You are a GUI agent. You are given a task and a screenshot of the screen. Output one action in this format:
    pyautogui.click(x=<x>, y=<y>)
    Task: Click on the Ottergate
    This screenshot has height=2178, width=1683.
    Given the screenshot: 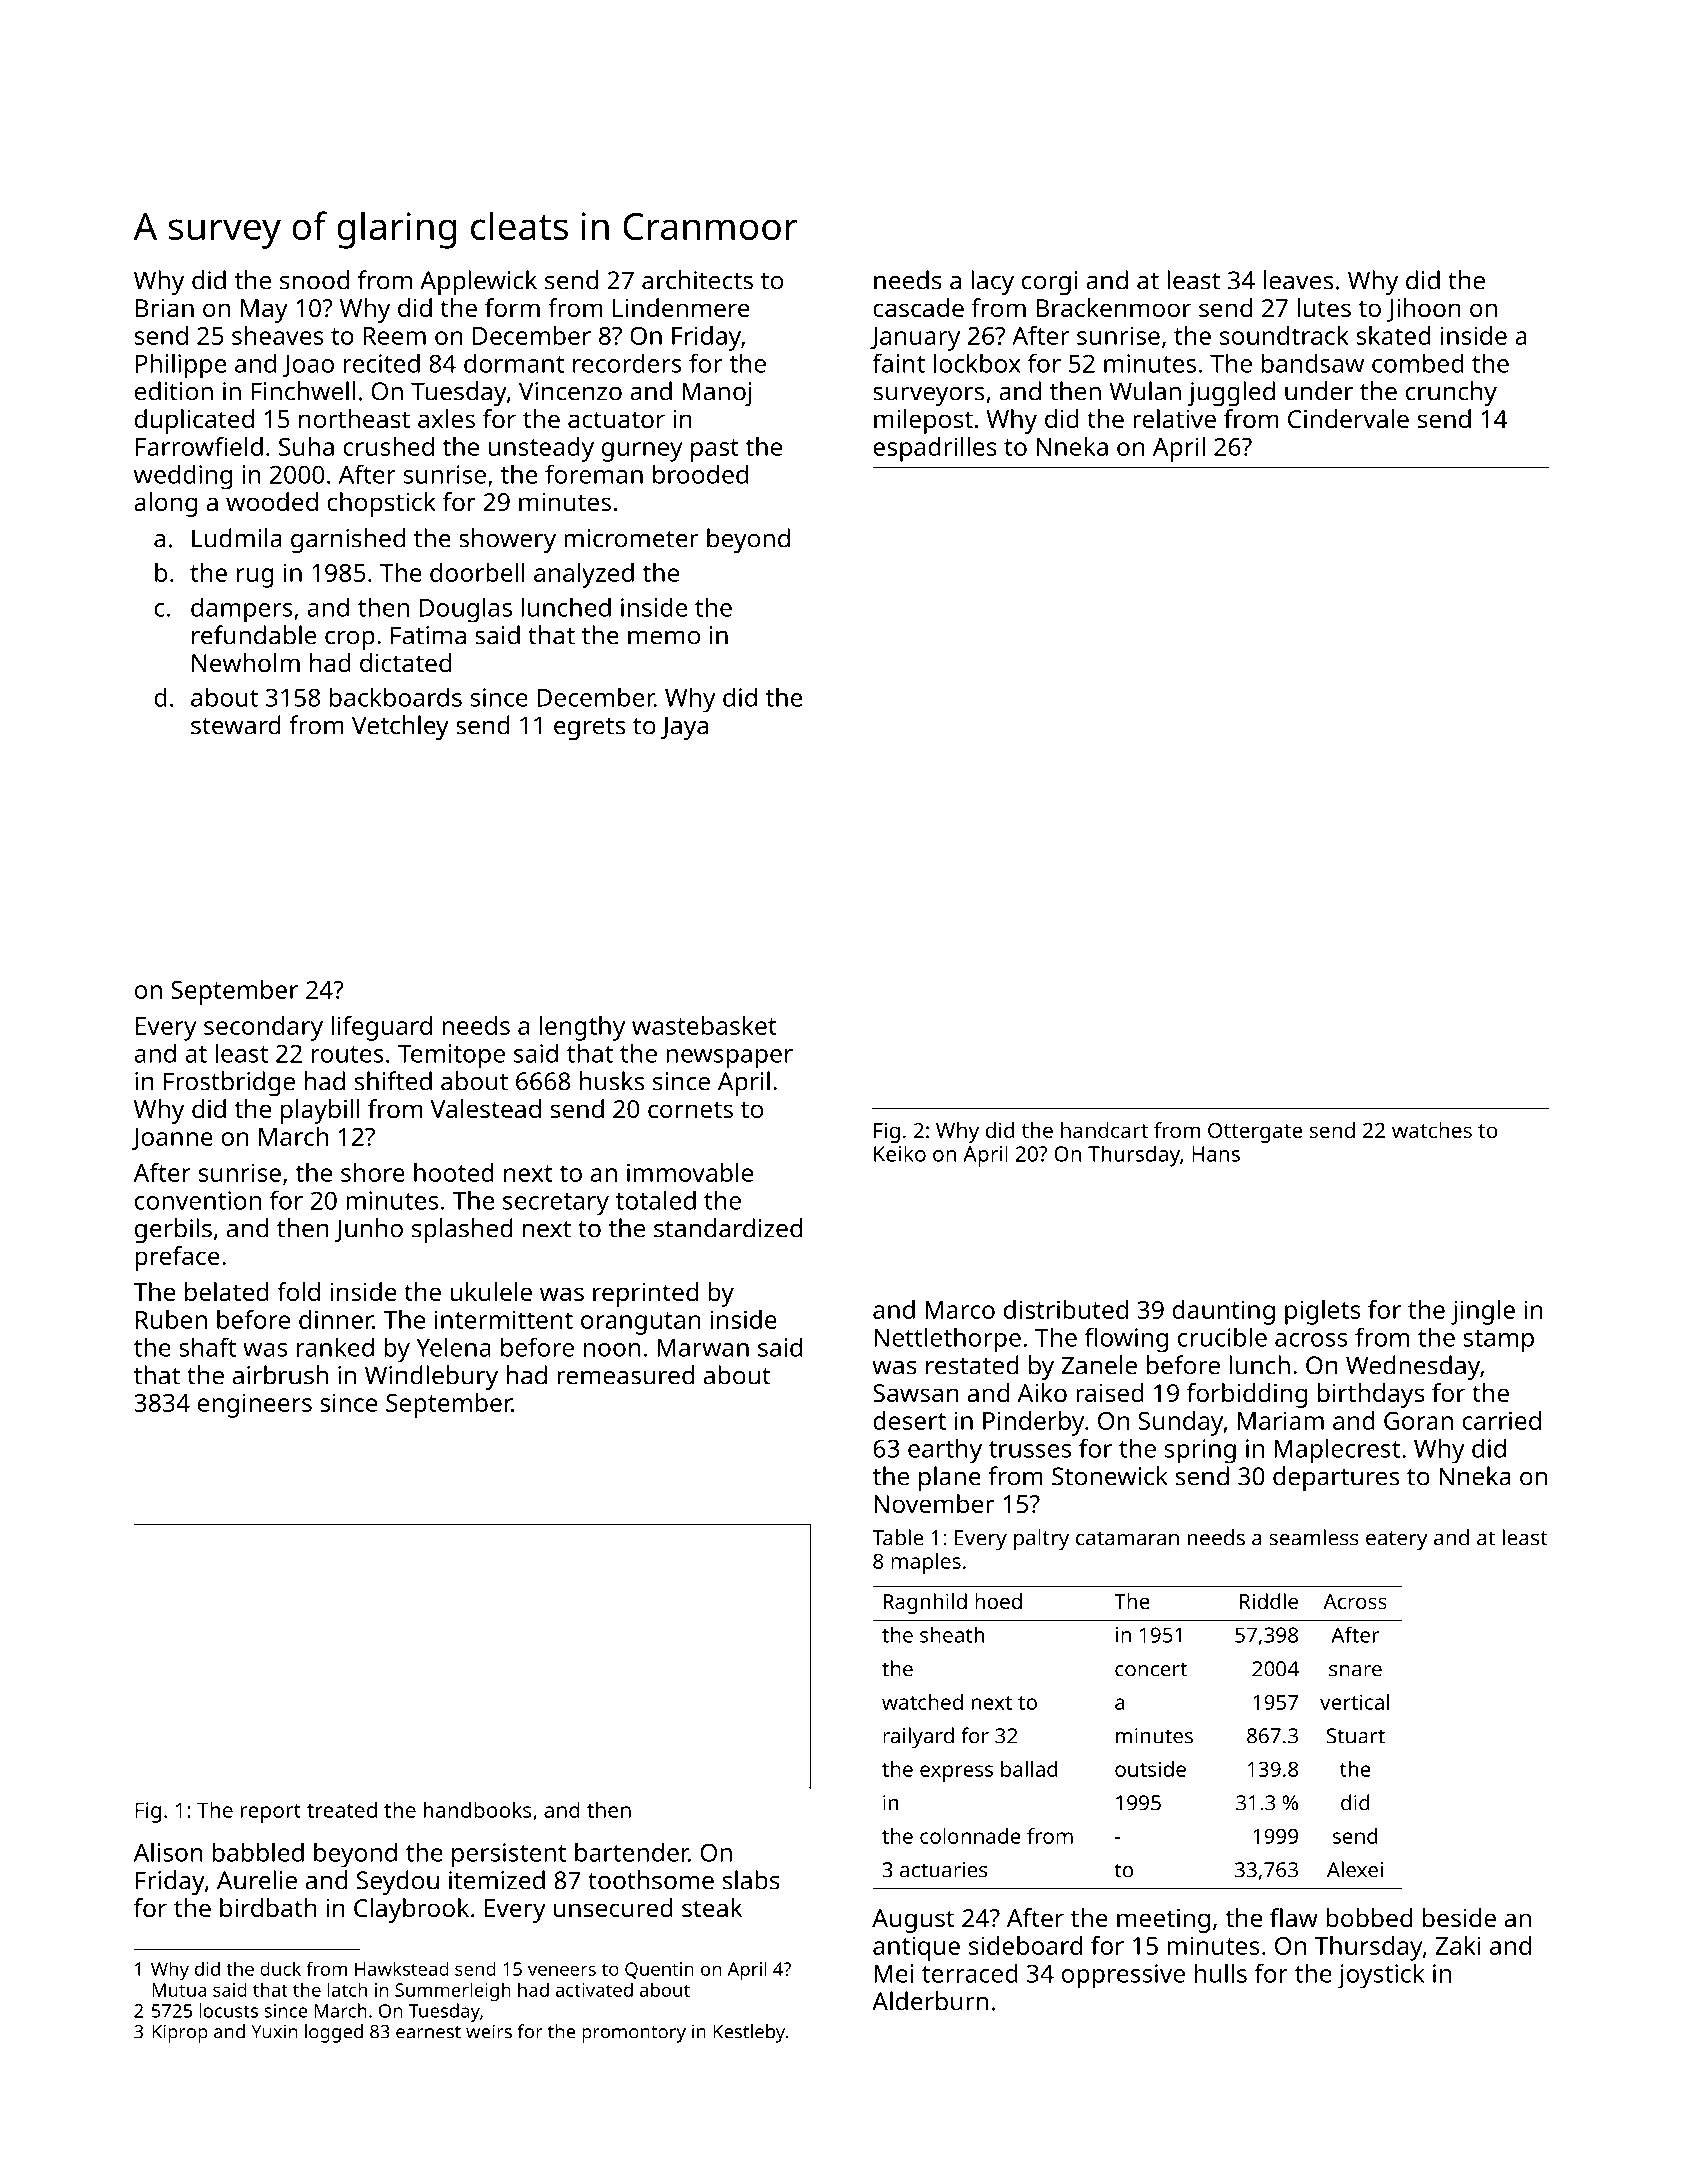 What is the action you would take?
    pyautogui.click(x=1255, y=1133)
